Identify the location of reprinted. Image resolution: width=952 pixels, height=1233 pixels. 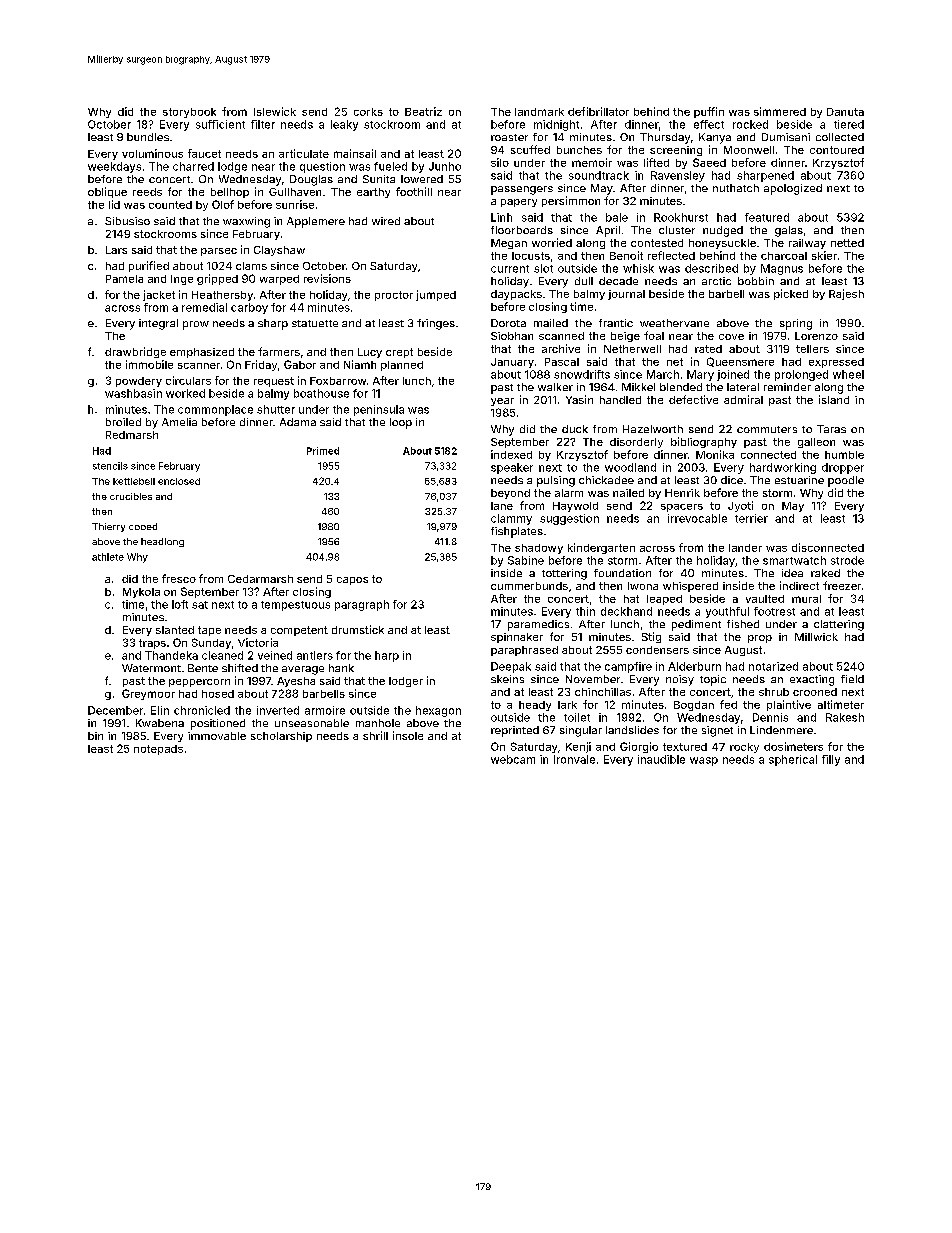
(515, 731).
